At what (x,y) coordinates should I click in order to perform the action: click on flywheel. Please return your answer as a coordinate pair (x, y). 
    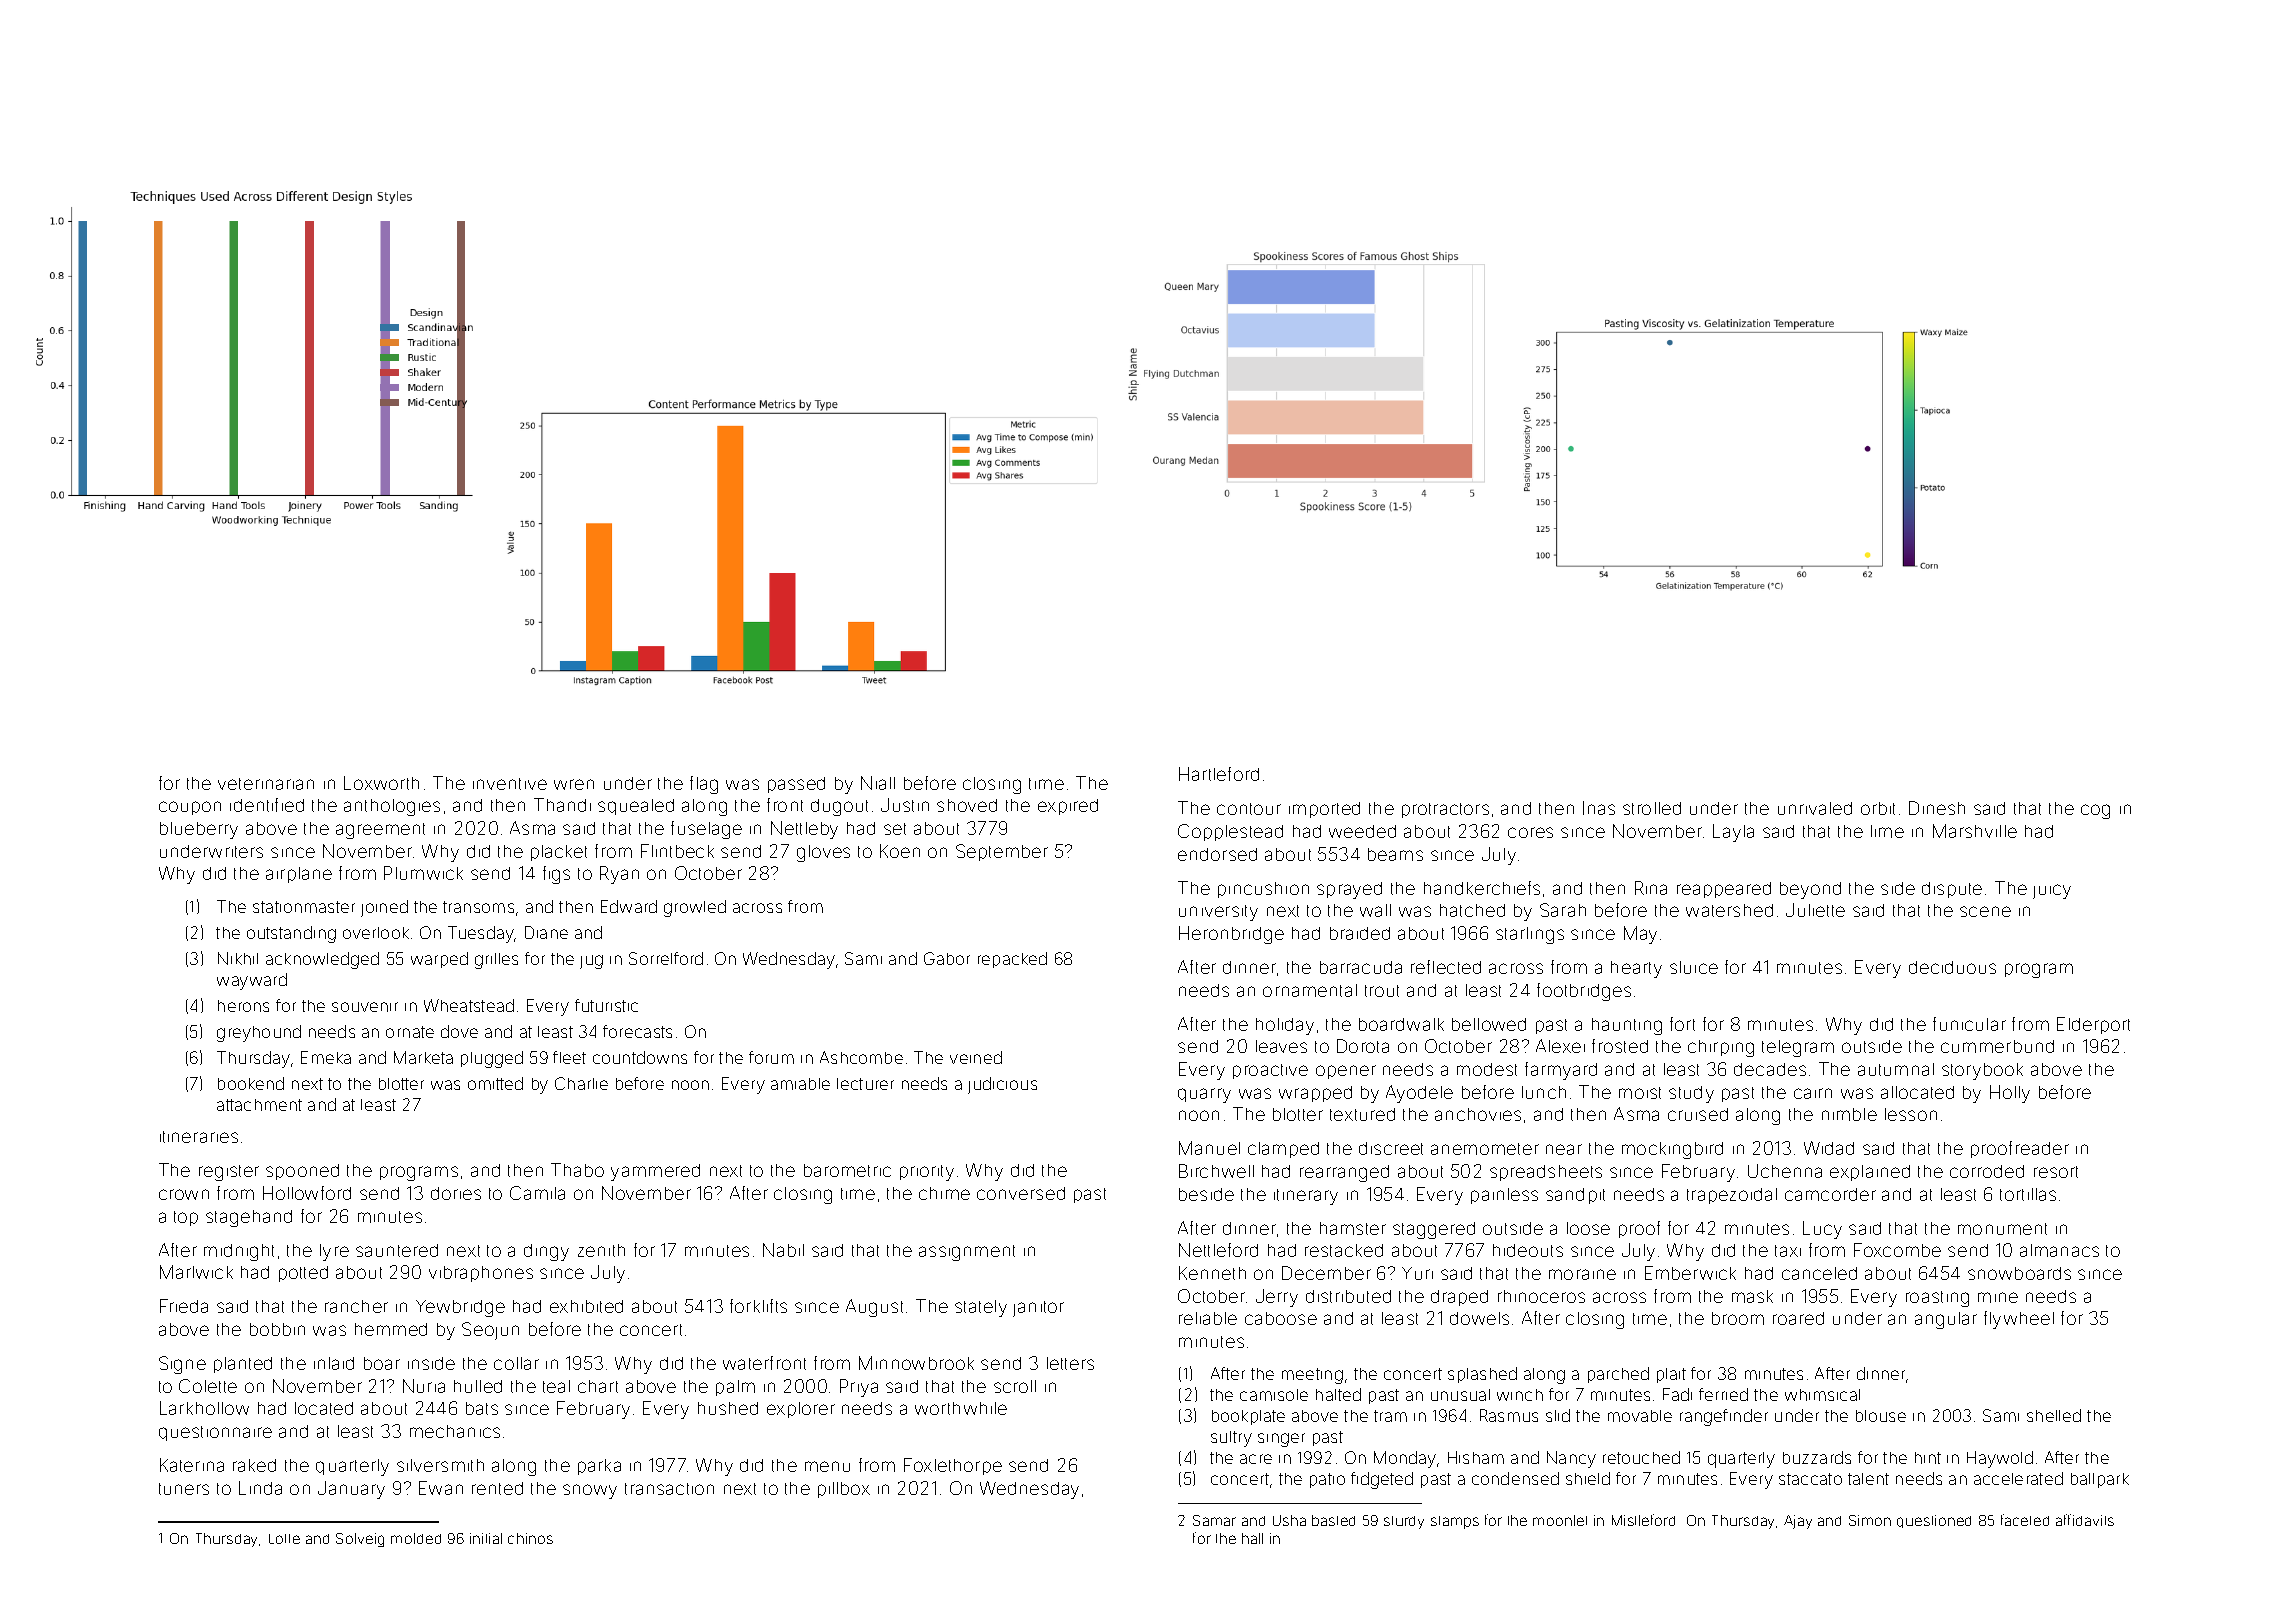
    Looking at the image, I should click on (2019, 1320).
